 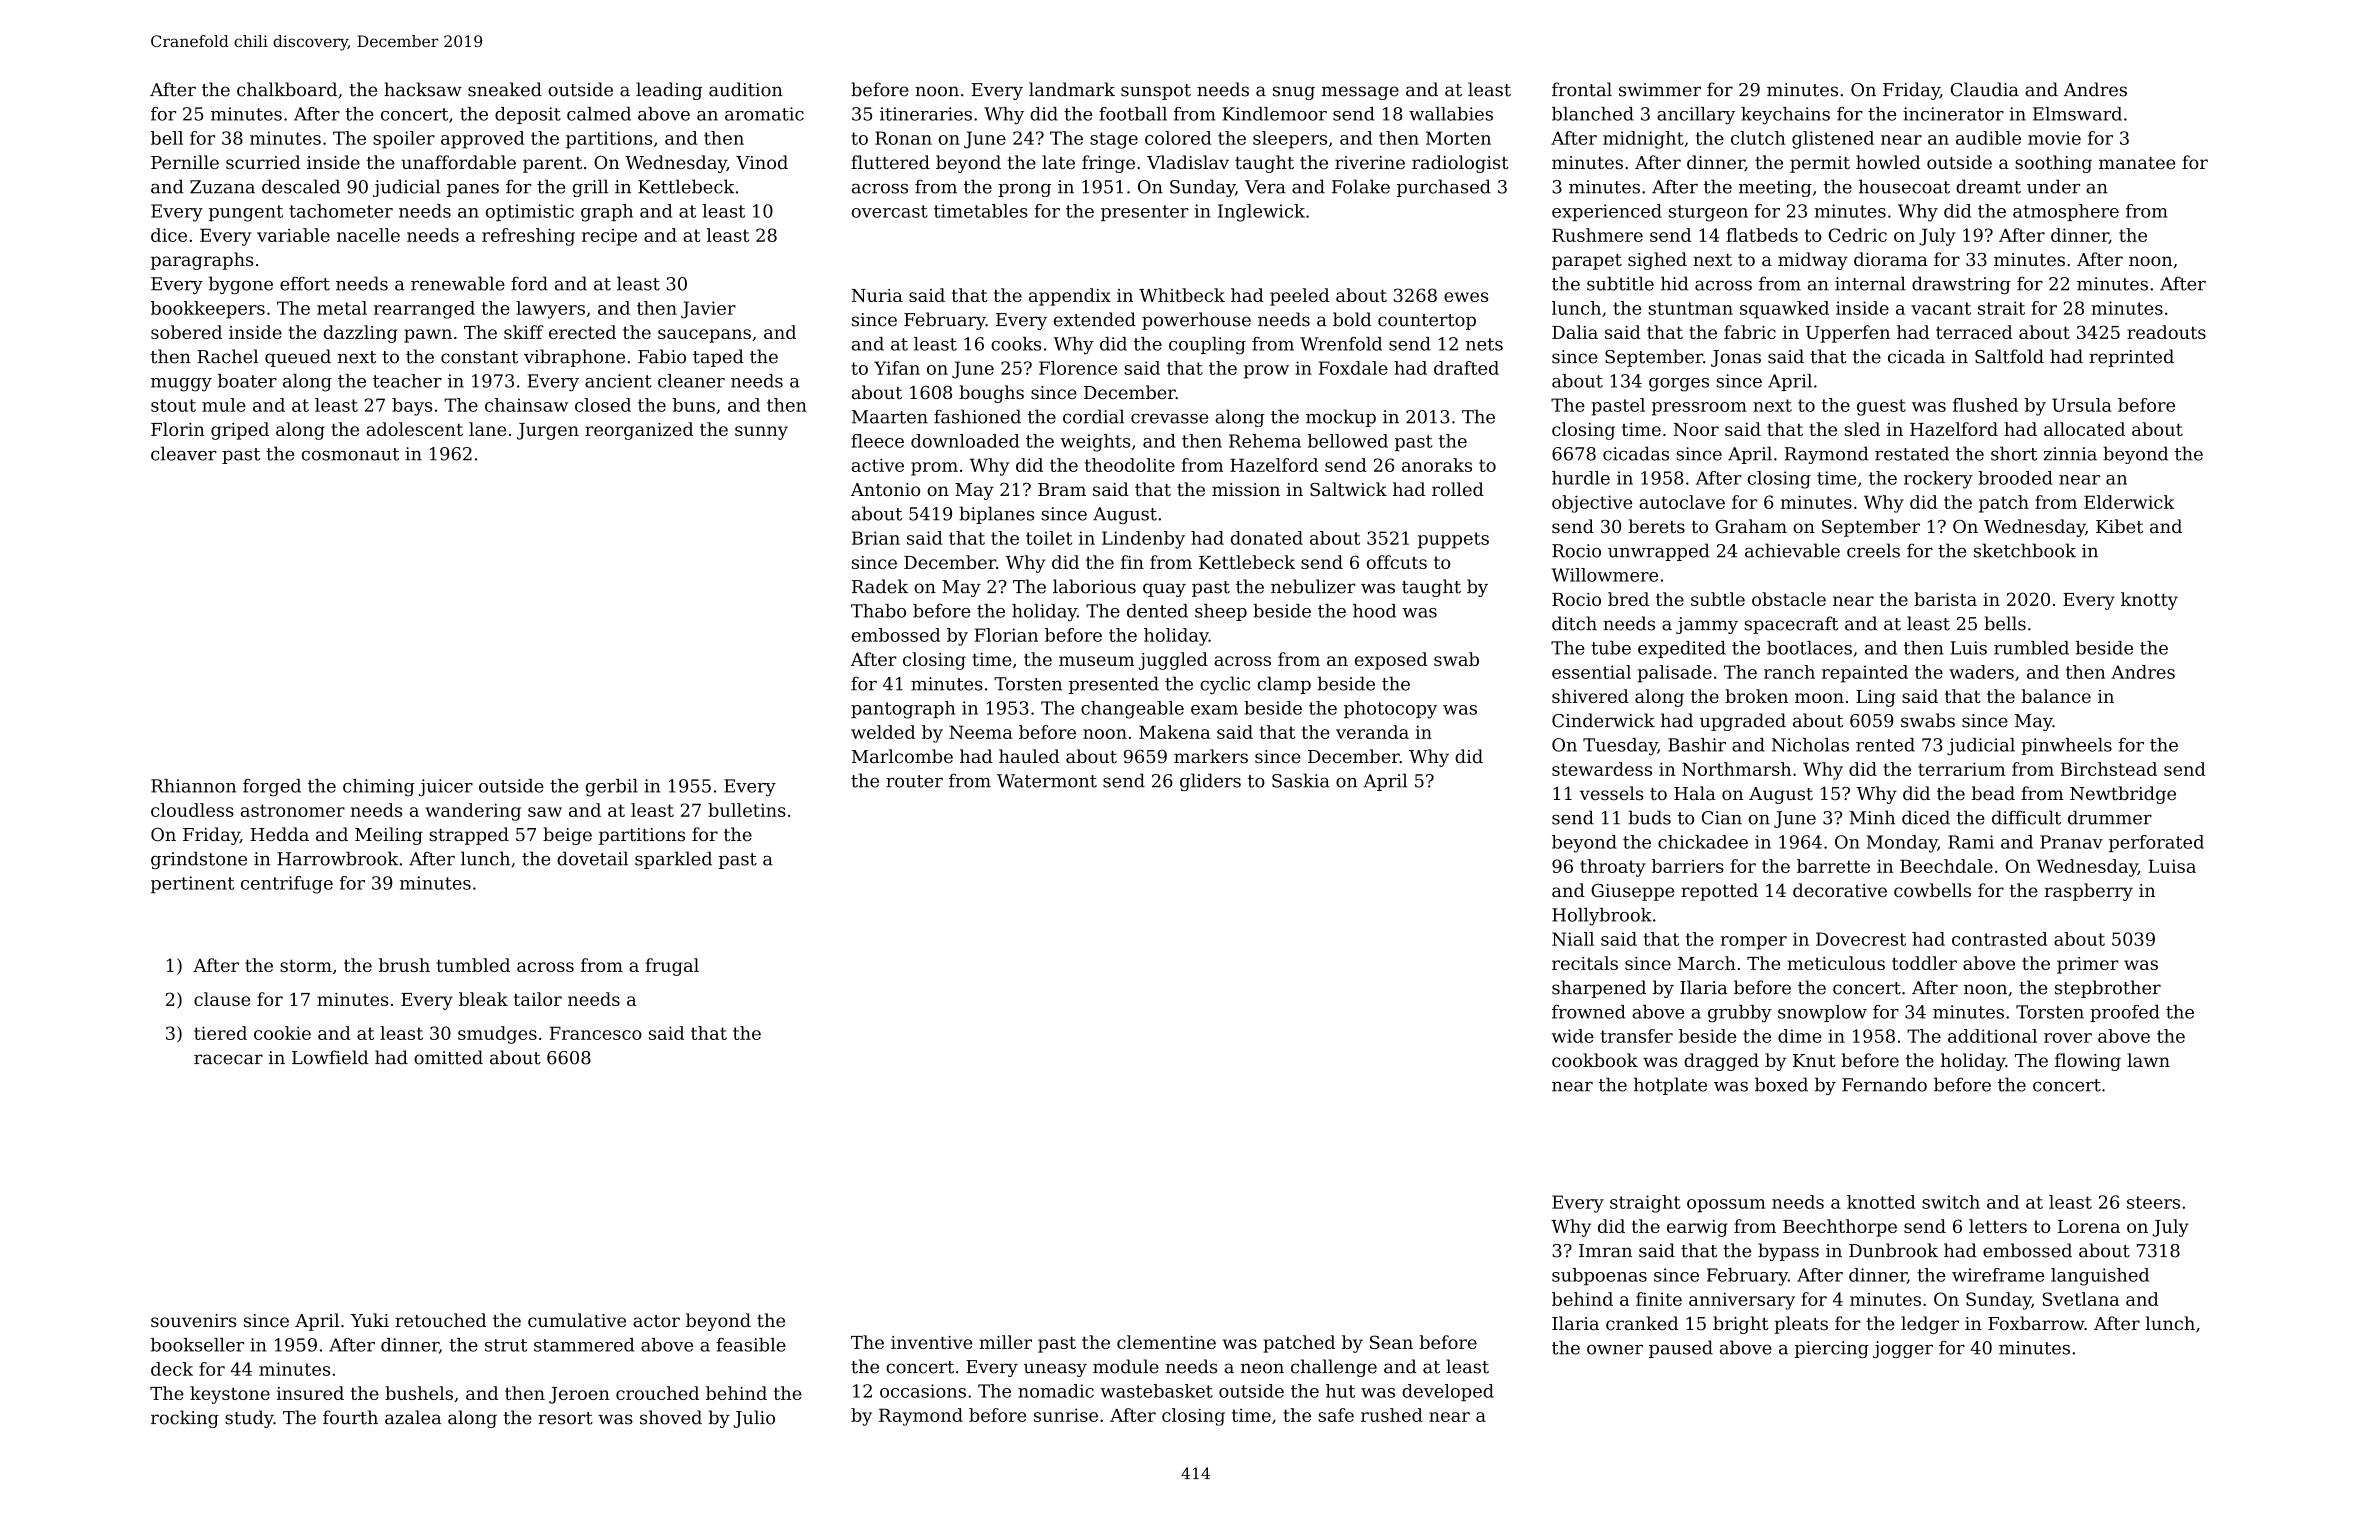 I want to click on difficult, so click(x=2026, y=817).
